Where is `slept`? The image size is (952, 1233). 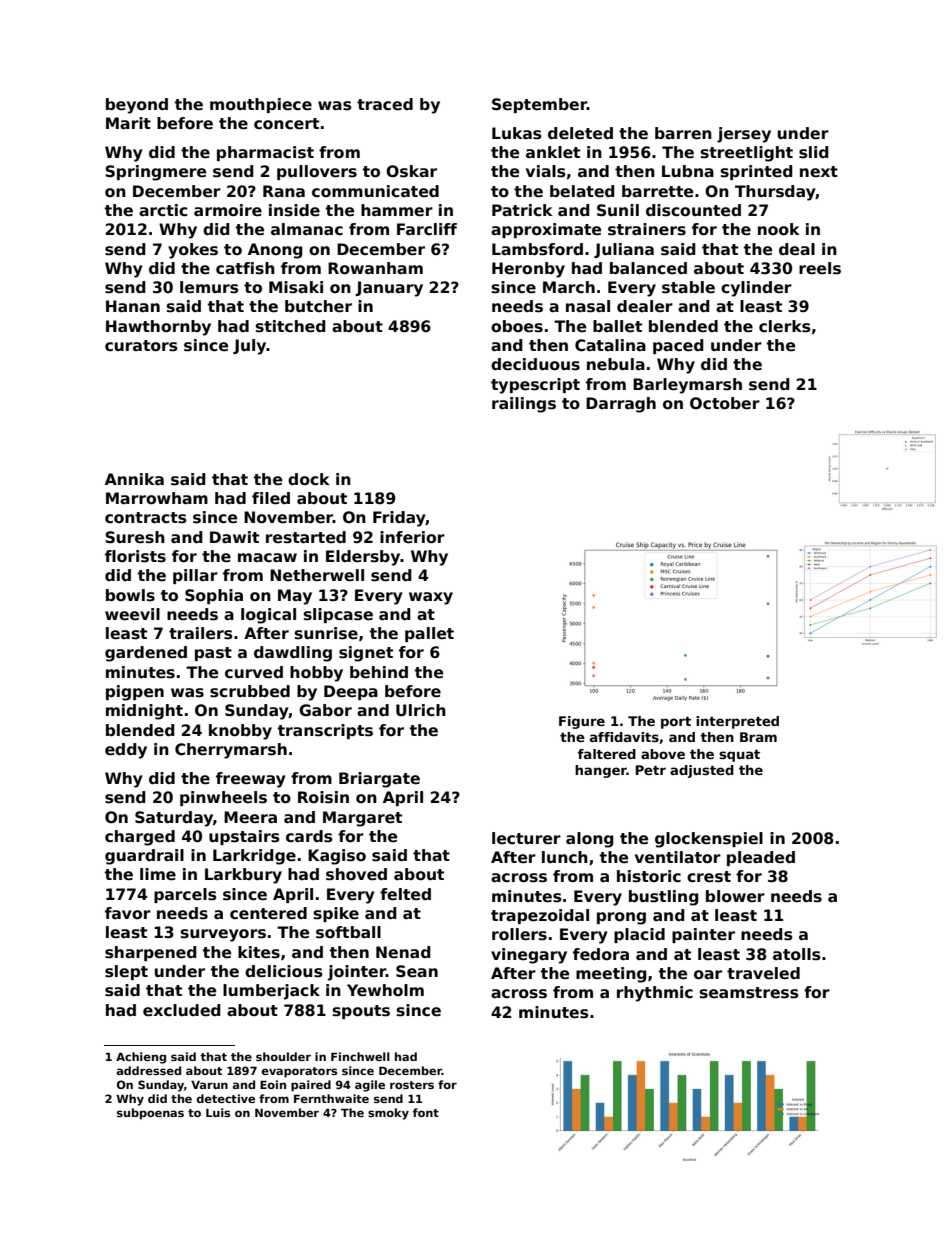
slept is located at coordinates (126, 972).
